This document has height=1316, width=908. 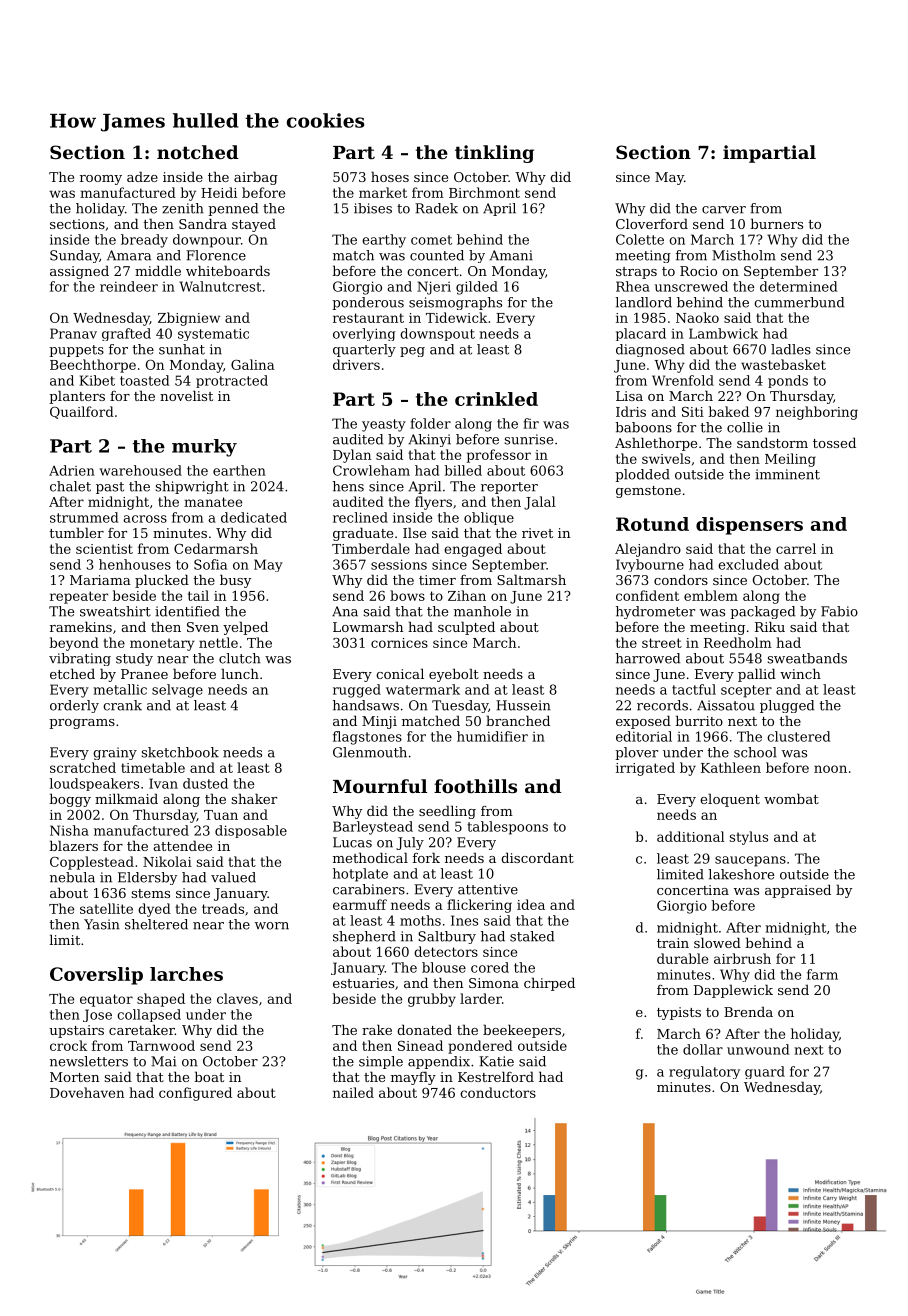 I want to click on burners, so click(x=776, y=223).
